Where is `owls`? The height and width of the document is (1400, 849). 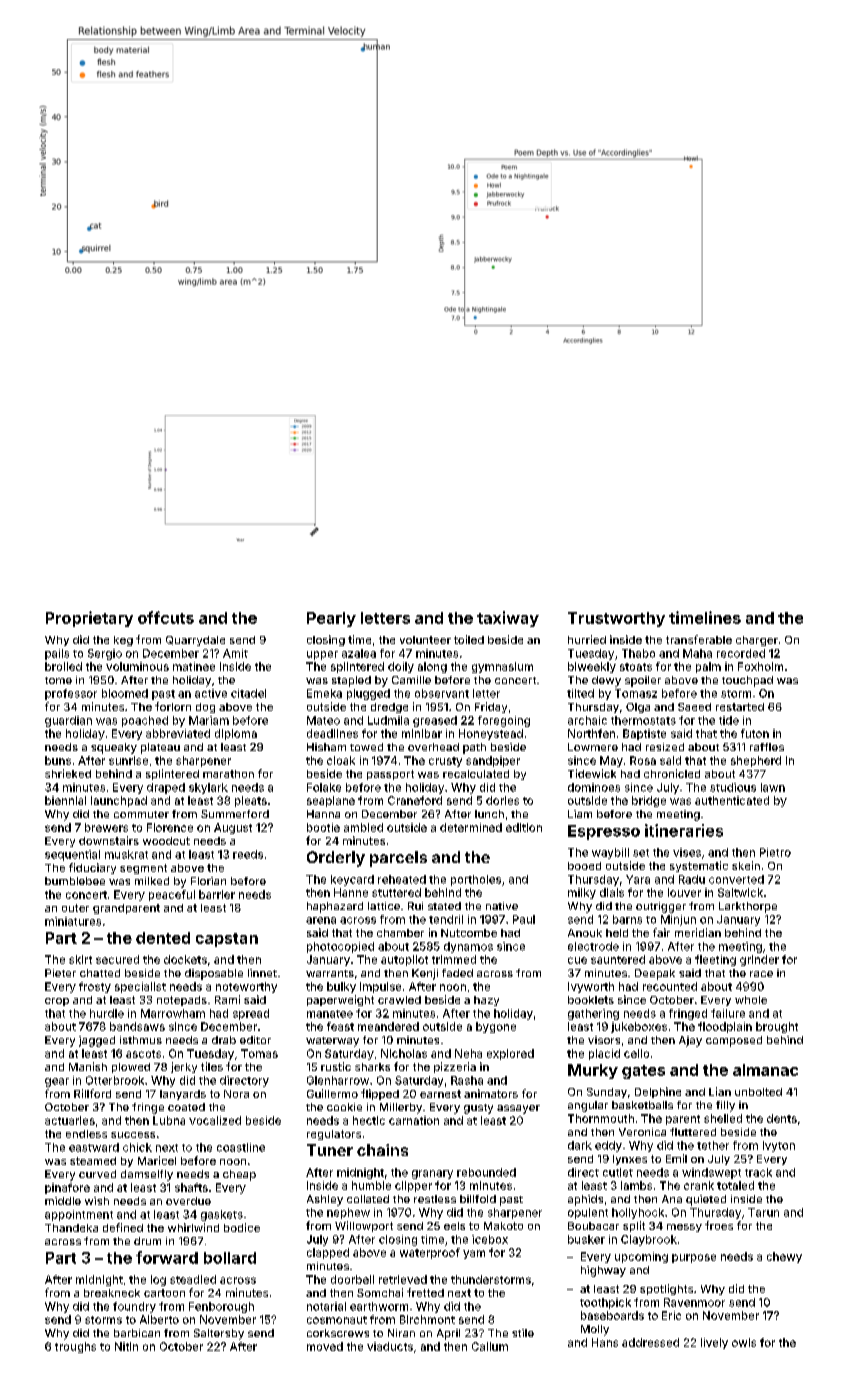 owls is located at coordinates (744, 1342).
